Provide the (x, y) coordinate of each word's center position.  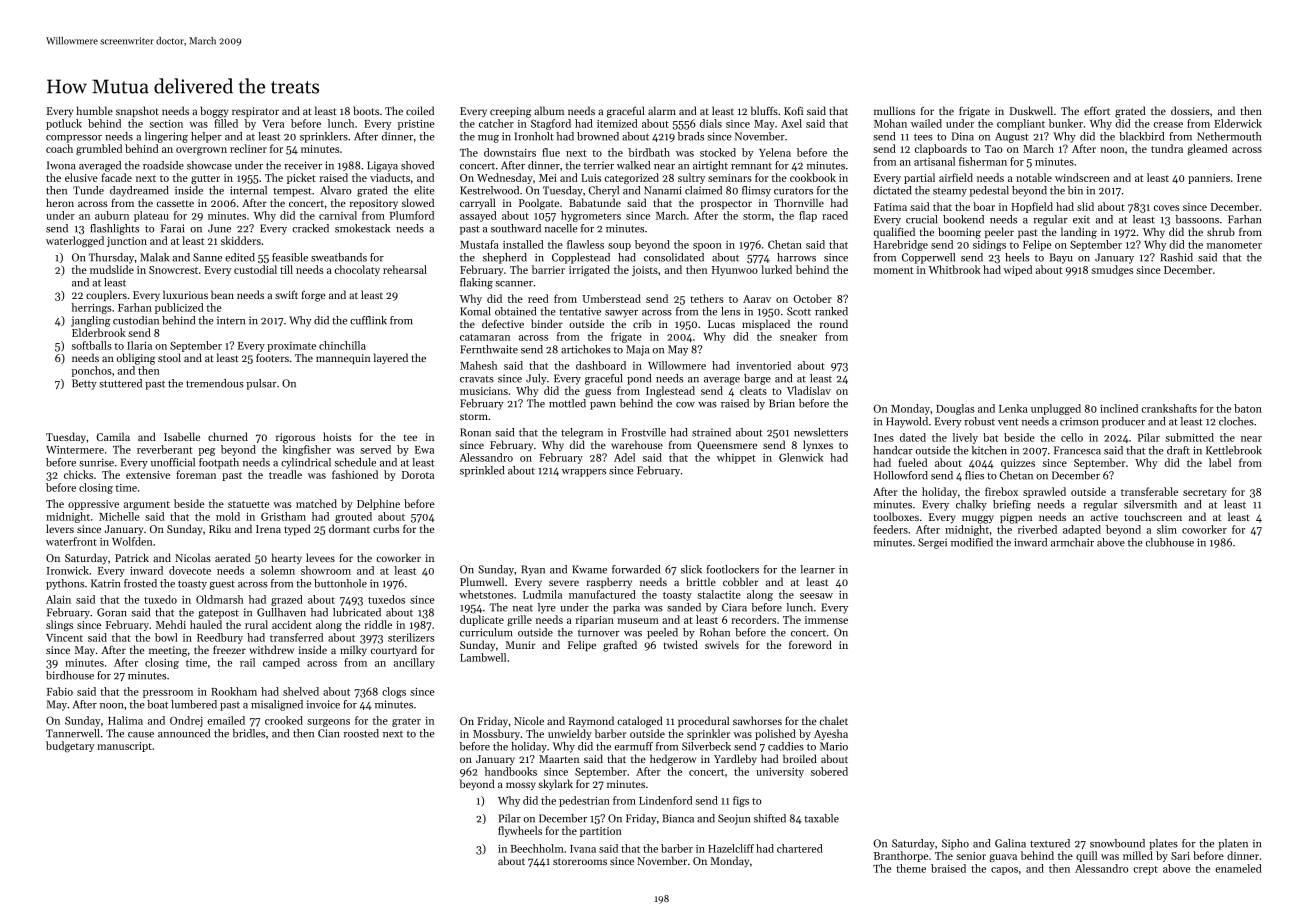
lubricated (357, 612)
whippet (736, 458)
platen (1233, 844)
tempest (292, 192)
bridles (249, 733)
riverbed (1037, 529)
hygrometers (591, 216)
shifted (770, 818)
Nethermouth (1229, 136)
